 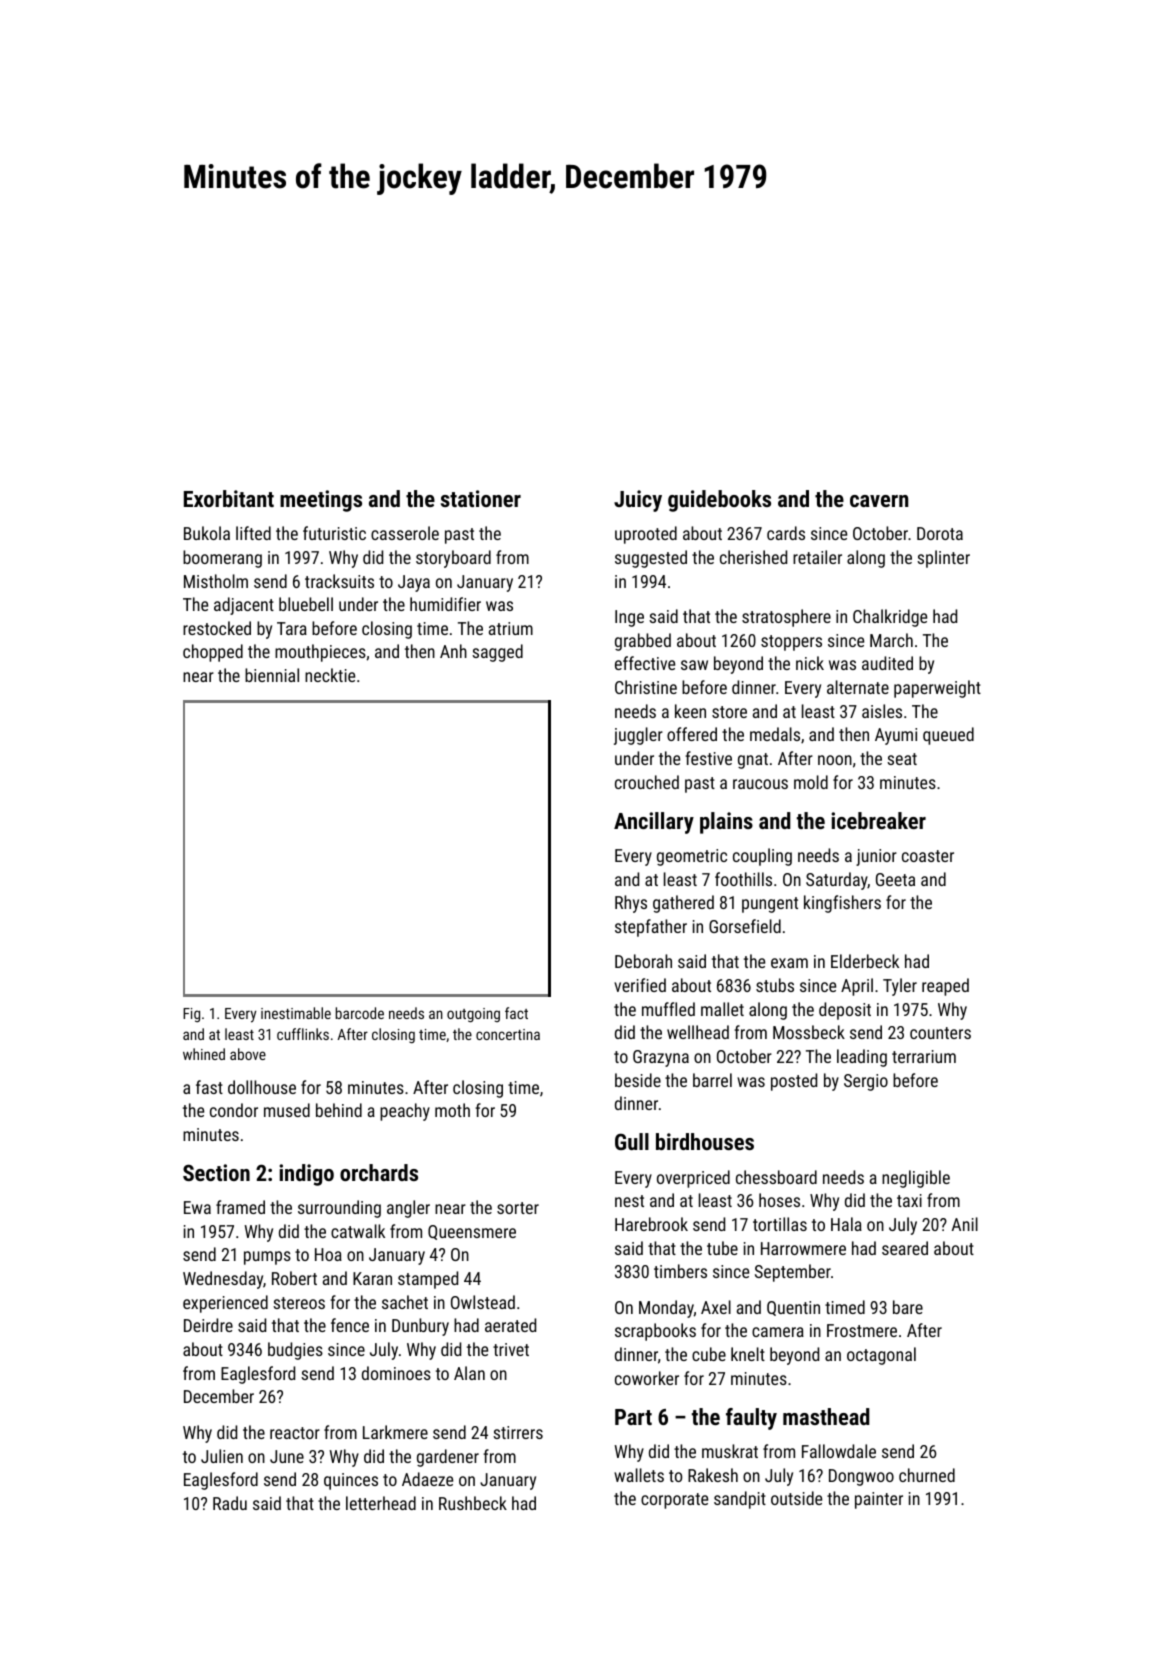 What do you see at coordinates (879, 501) in the screenshot?
I see `cavern` at bounding box center [879, 501].
